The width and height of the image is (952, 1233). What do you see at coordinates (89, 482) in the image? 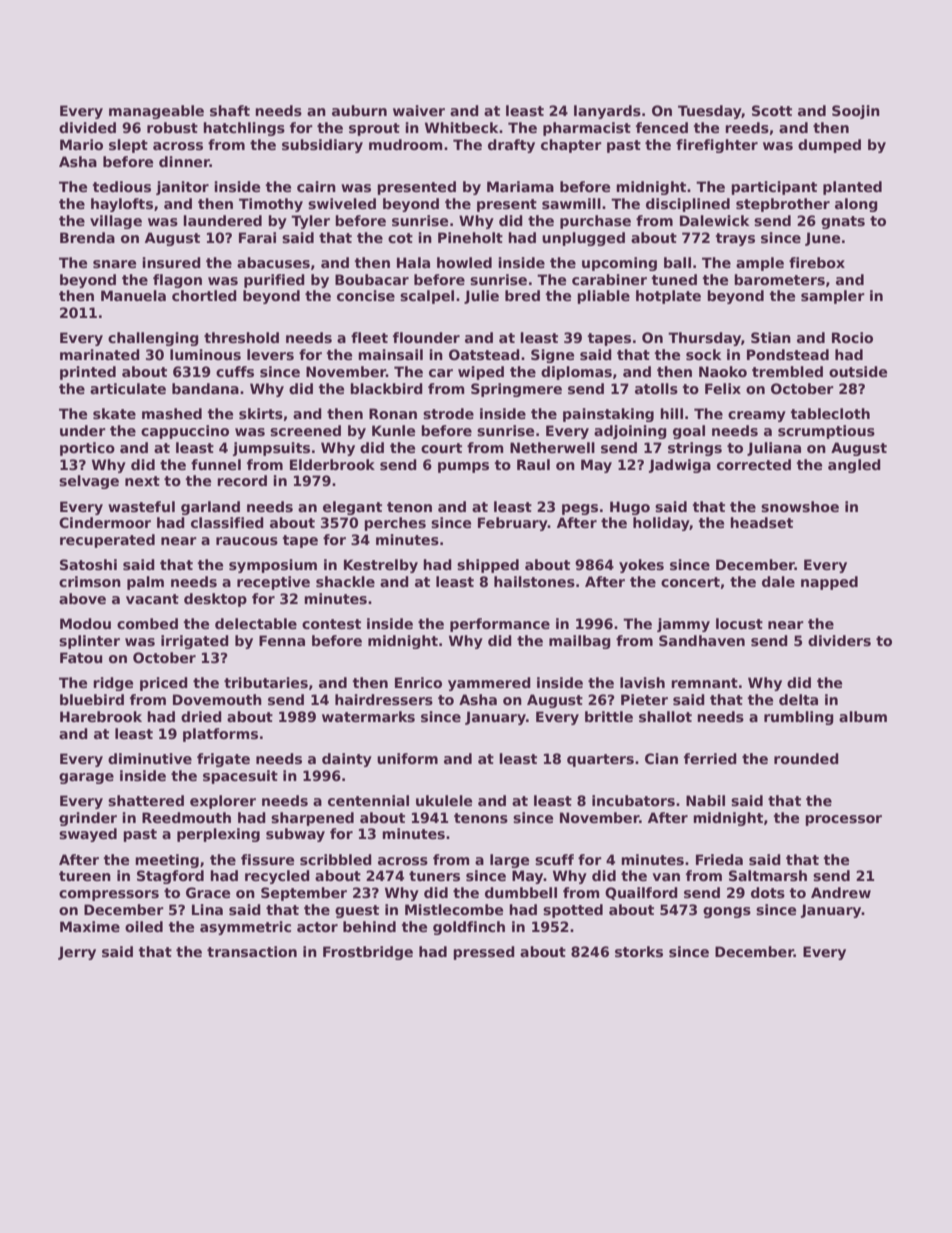
I see `selvage` at bounding box center [89, 482].
